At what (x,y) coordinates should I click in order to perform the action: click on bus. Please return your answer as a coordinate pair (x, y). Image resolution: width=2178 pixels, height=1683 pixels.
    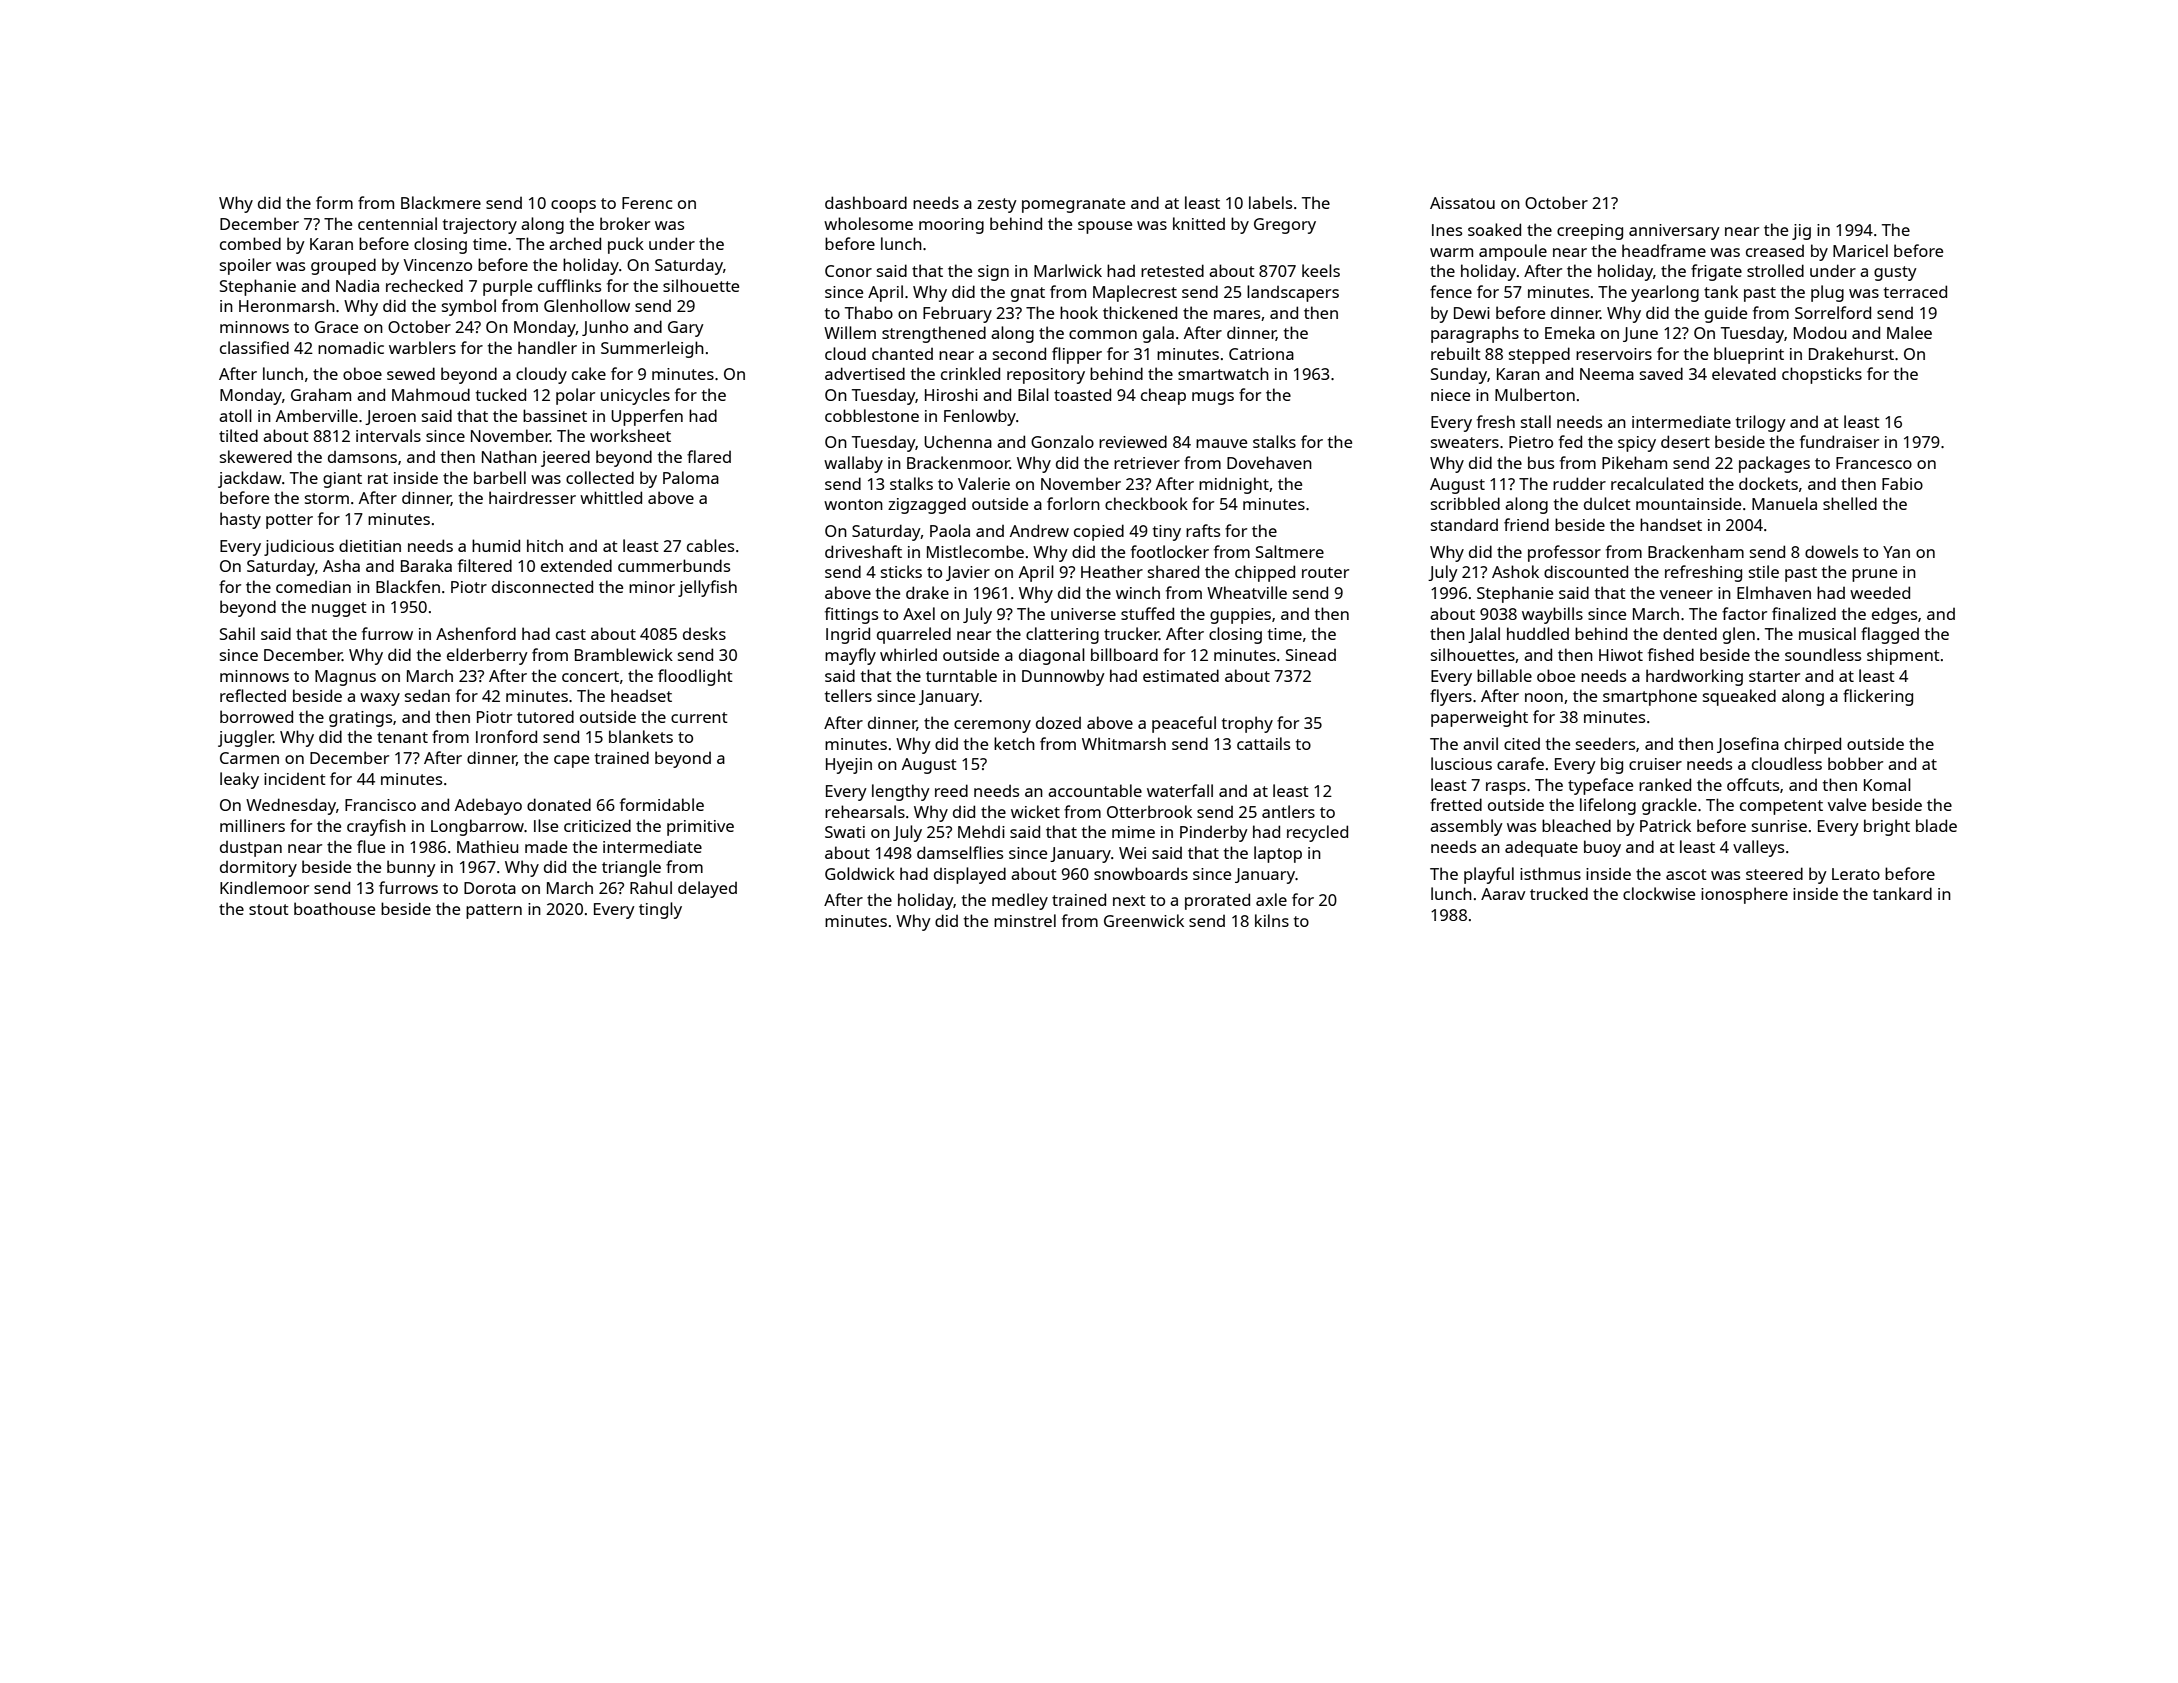
    Looking at the image, I should click on (1541, 462).
